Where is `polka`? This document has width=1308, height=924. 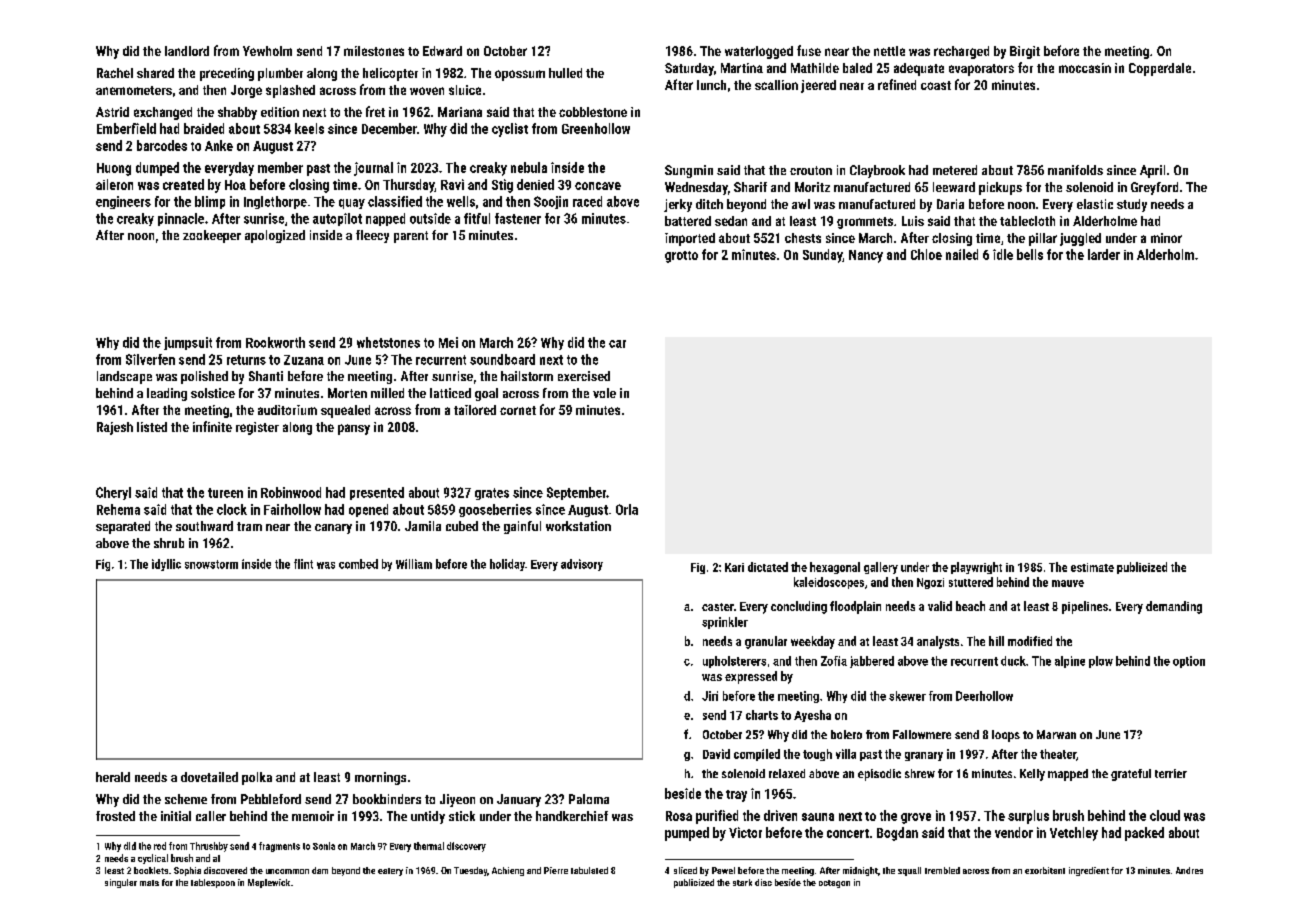 polka is located at coordinates (257, 778).
